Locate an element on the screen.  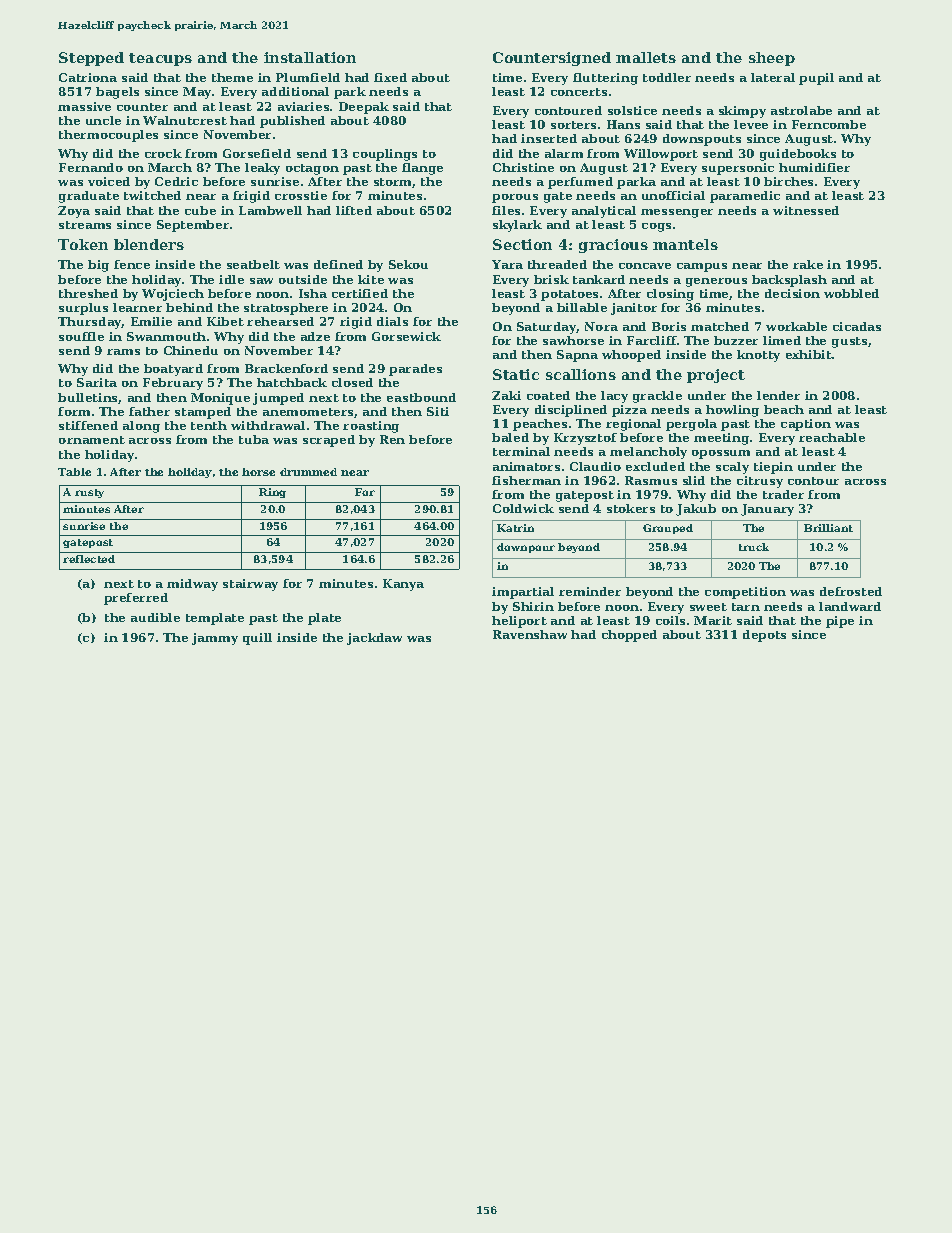
ornament is located at coordinates (92, 440).
